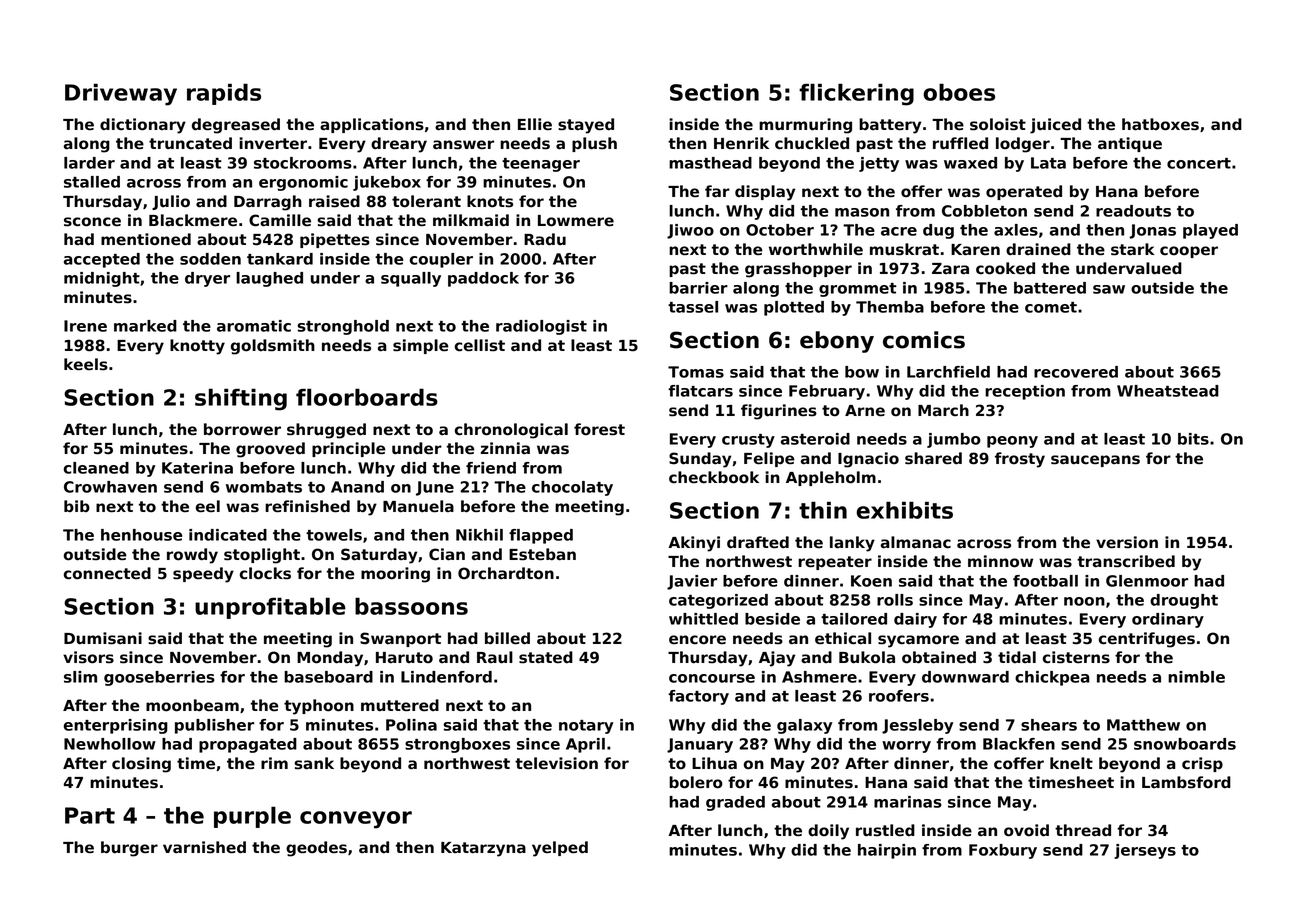 This screenshot has height=924, width=1308. What do you see at coordinates (714, 477) in the screenshot?
I see `checkbook` at bounding box center [714, 477].
